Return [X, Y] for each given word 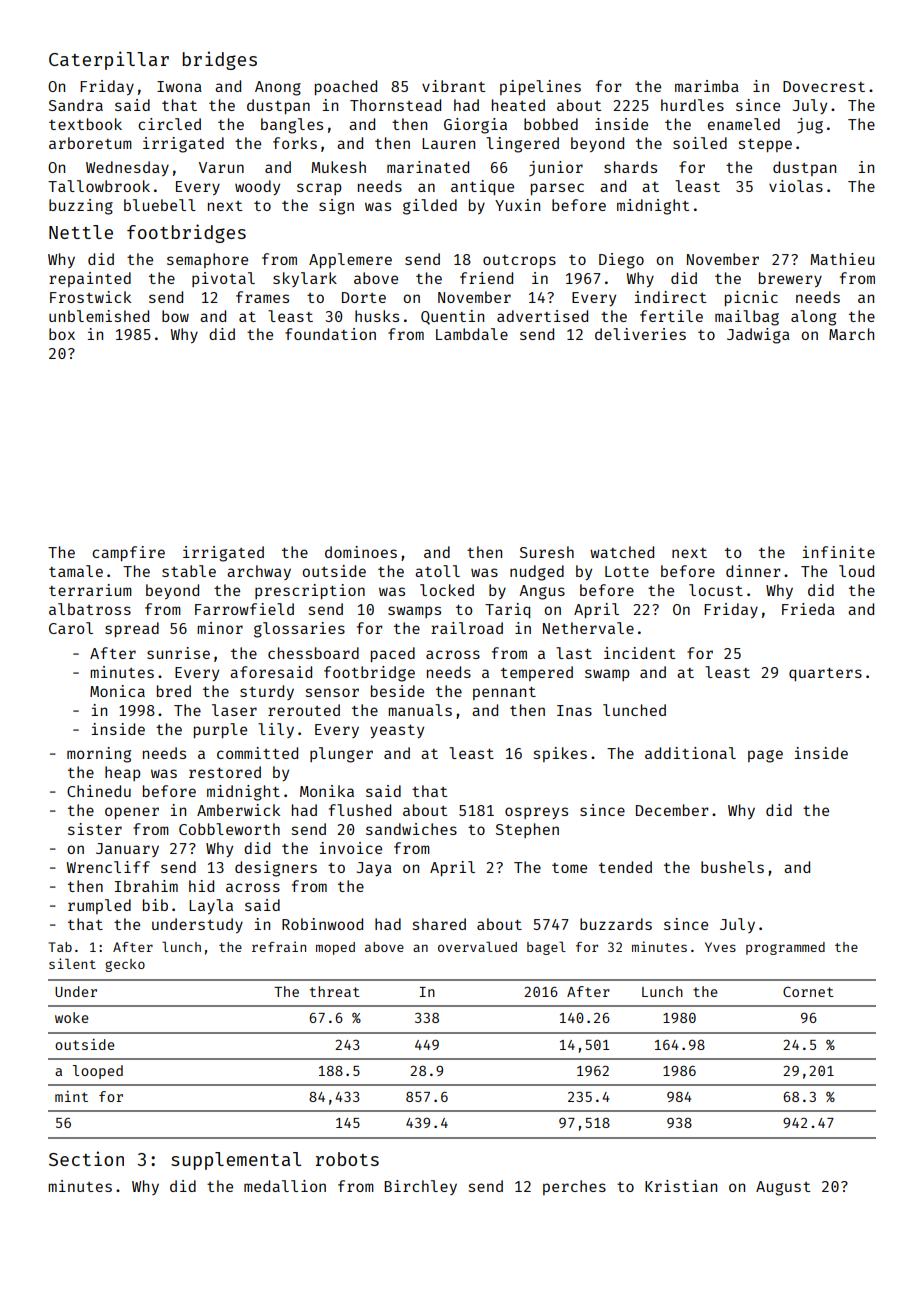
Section [86, 1158]
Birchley [420, 1187]
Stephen [527, 830]
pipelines [540, 87]
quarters [825, 674]
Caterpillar [109, 60]
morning [99, 755]
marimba [707, 86]
